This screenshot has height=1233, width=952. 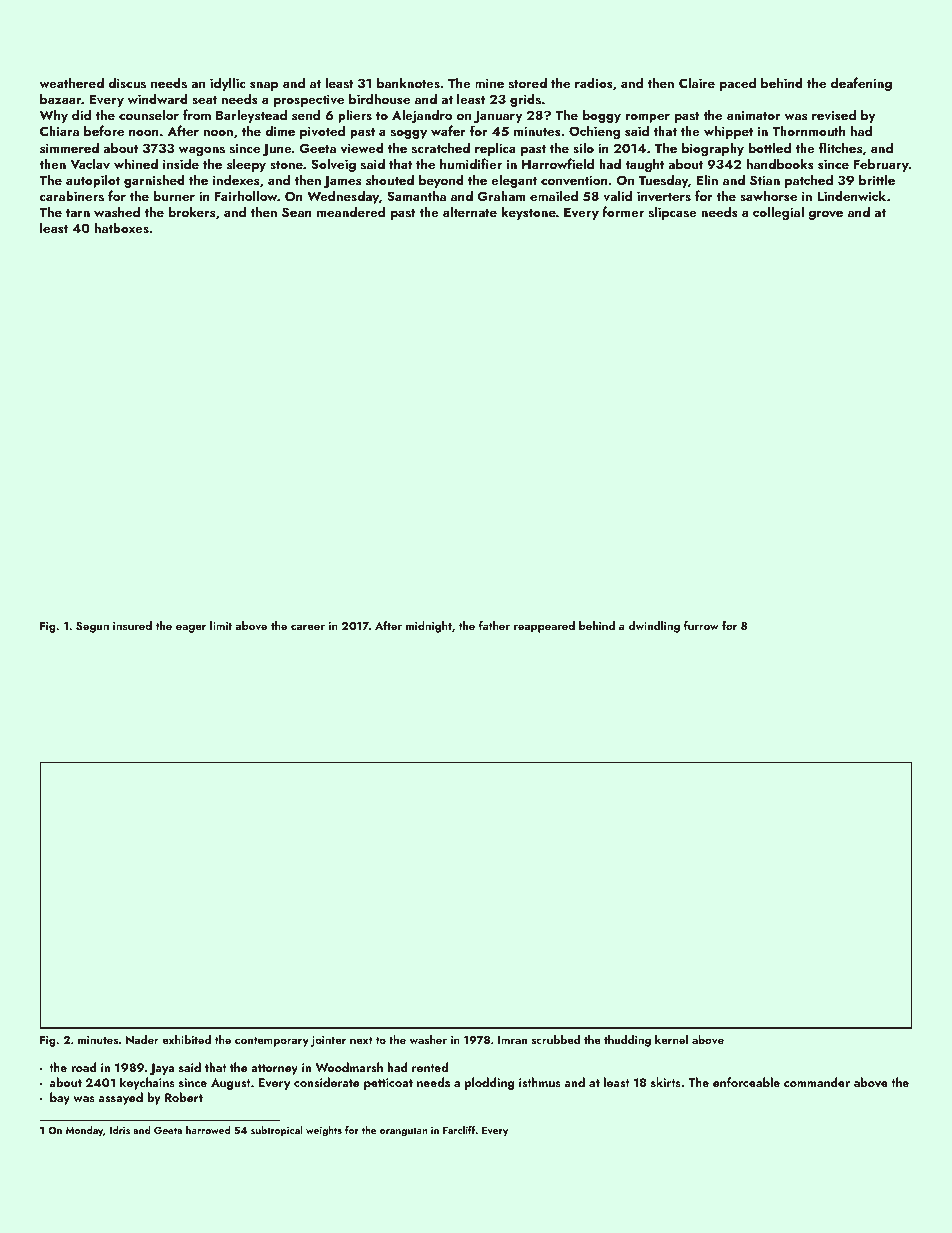 I want to click on banknotes, so click(x=408, y=82).
